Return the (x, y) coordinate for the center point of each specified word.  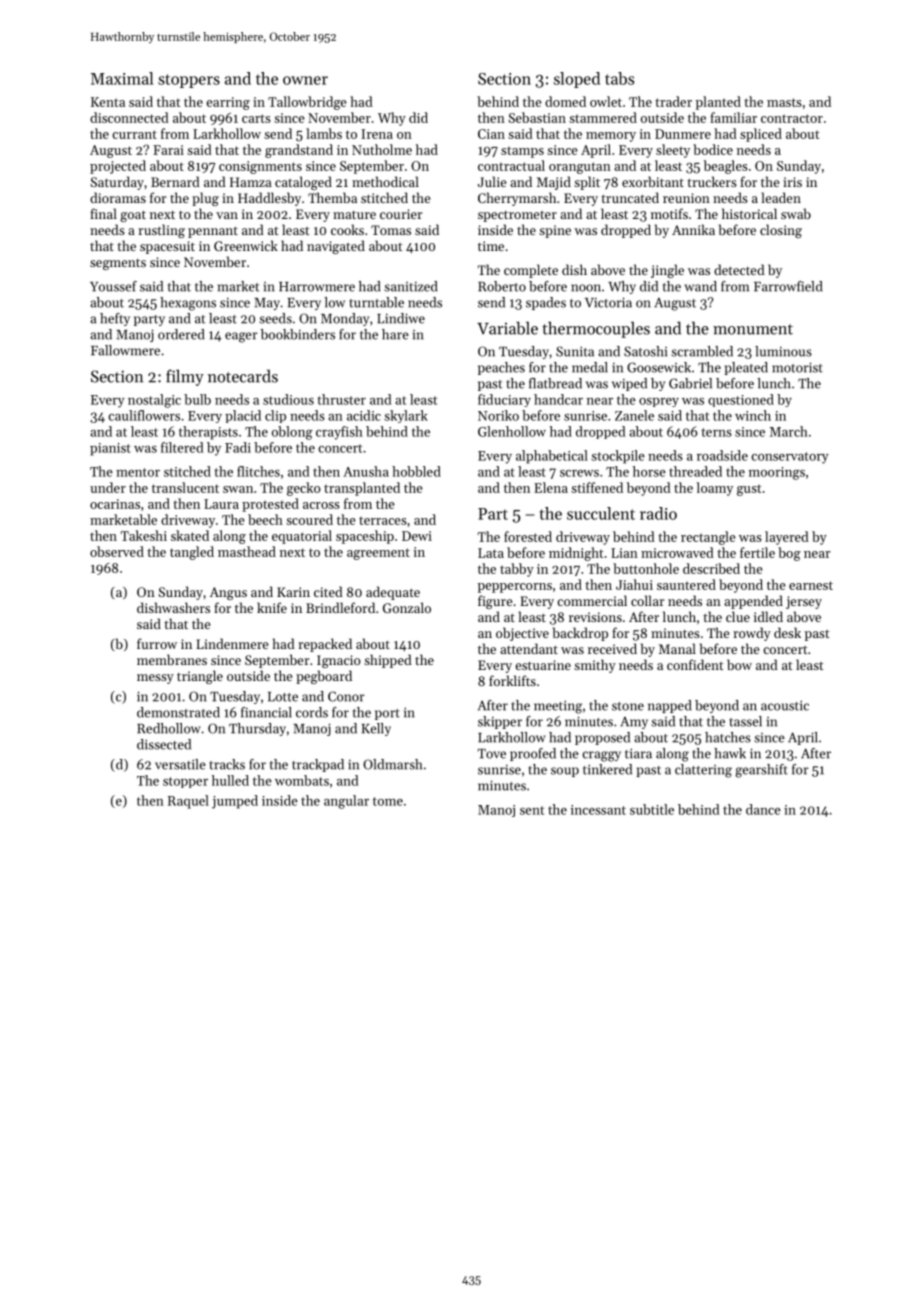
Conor (346, 696)
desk (787, 632)
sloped (577, 80)
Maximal (122, 78)
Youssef (113, 286)
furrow (157, 643)
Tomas (391, 230)
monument (753, 329)
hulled (230, 780)
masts (784, 102)
